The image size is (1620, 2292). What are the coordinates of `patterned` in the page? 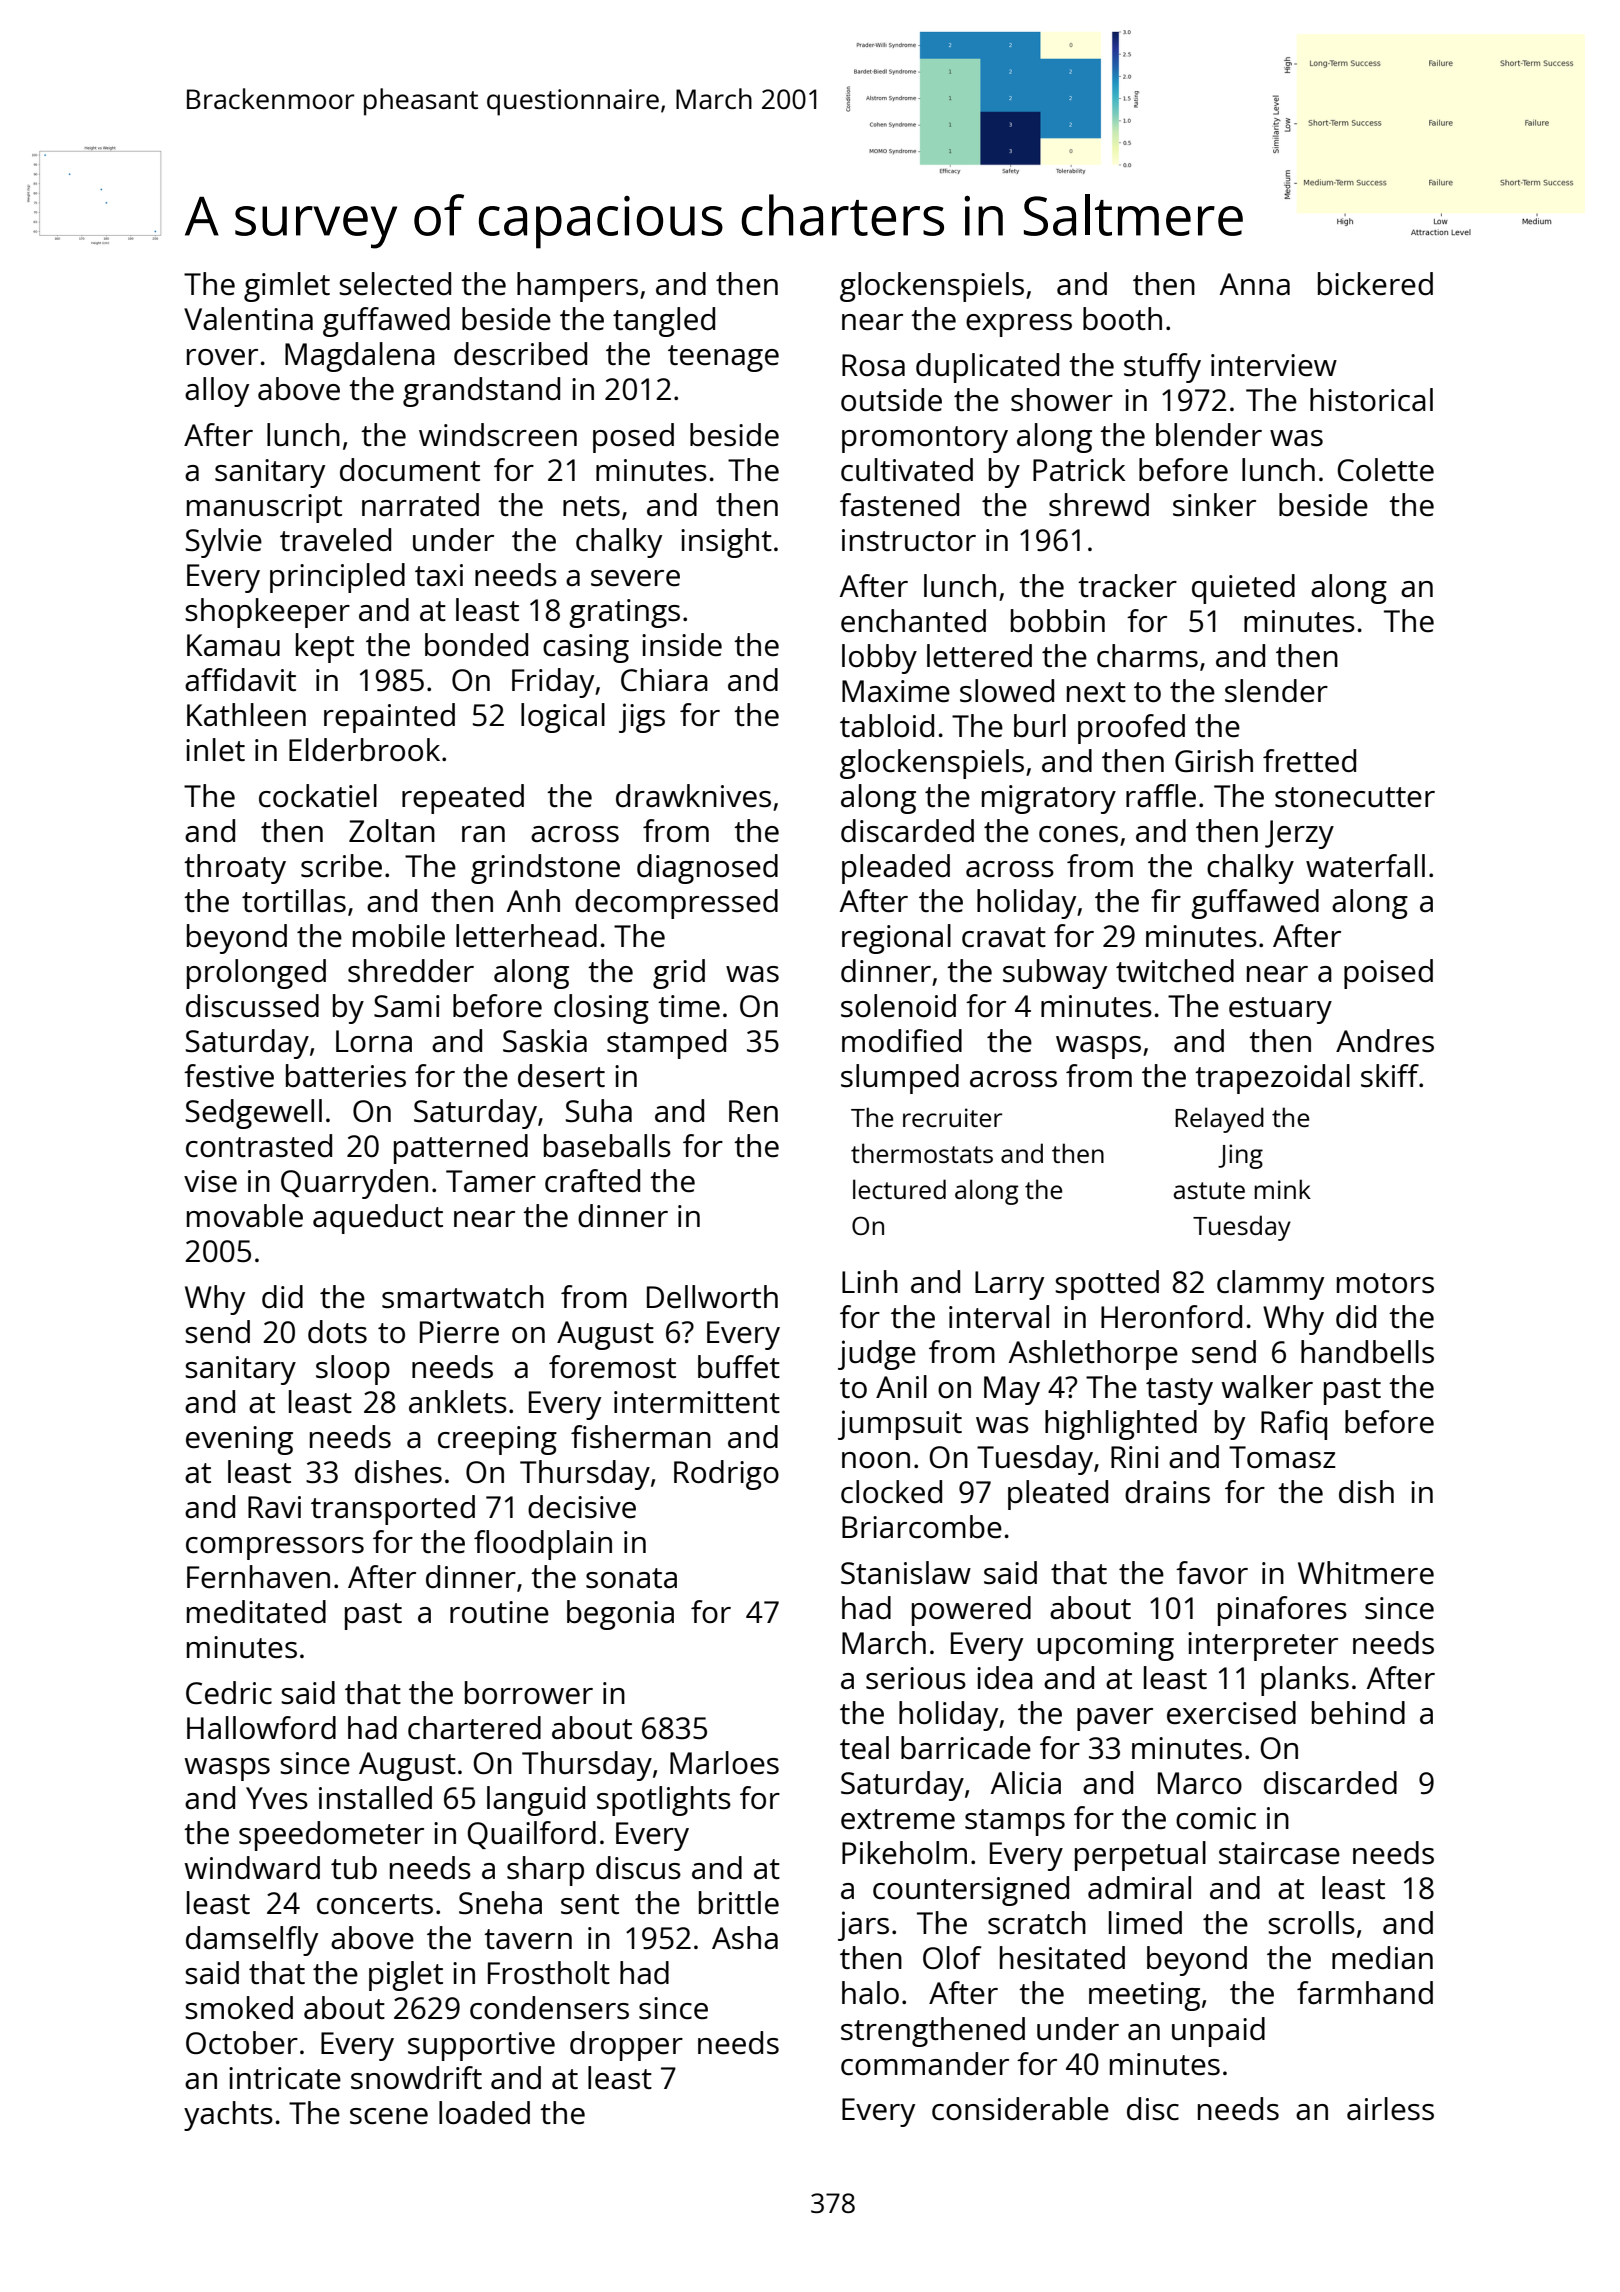 It's located at (461, 1149).
